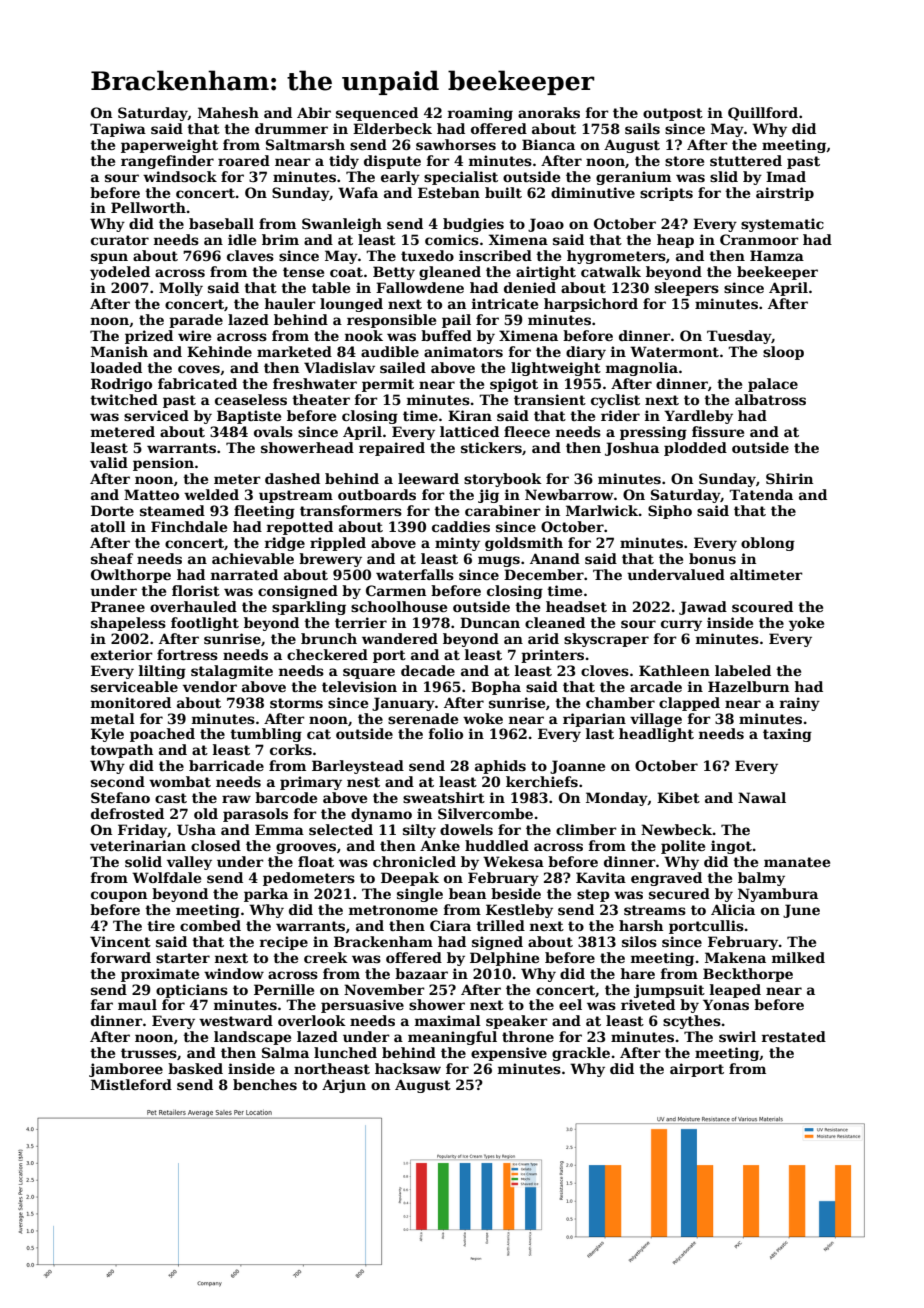 The width and height of the screenshot is (924, 1308). What do you see at coordinates (797, 862) in the screenshot?
I see `manatee` at bounding box center [797, 862].
